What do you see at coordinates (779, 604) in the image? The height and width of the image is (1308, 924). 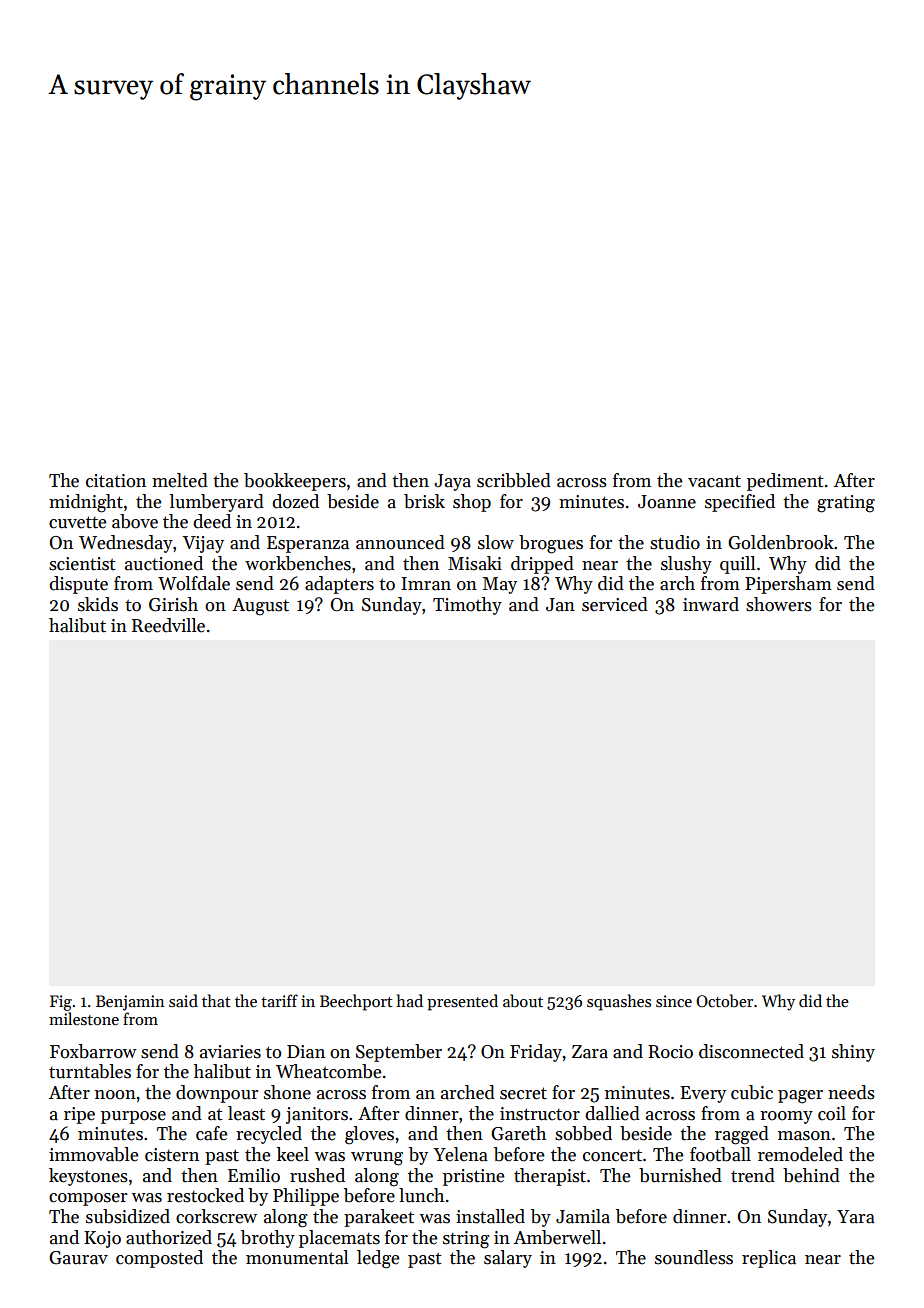 I see `showers` at bounding box center [779, 604].
